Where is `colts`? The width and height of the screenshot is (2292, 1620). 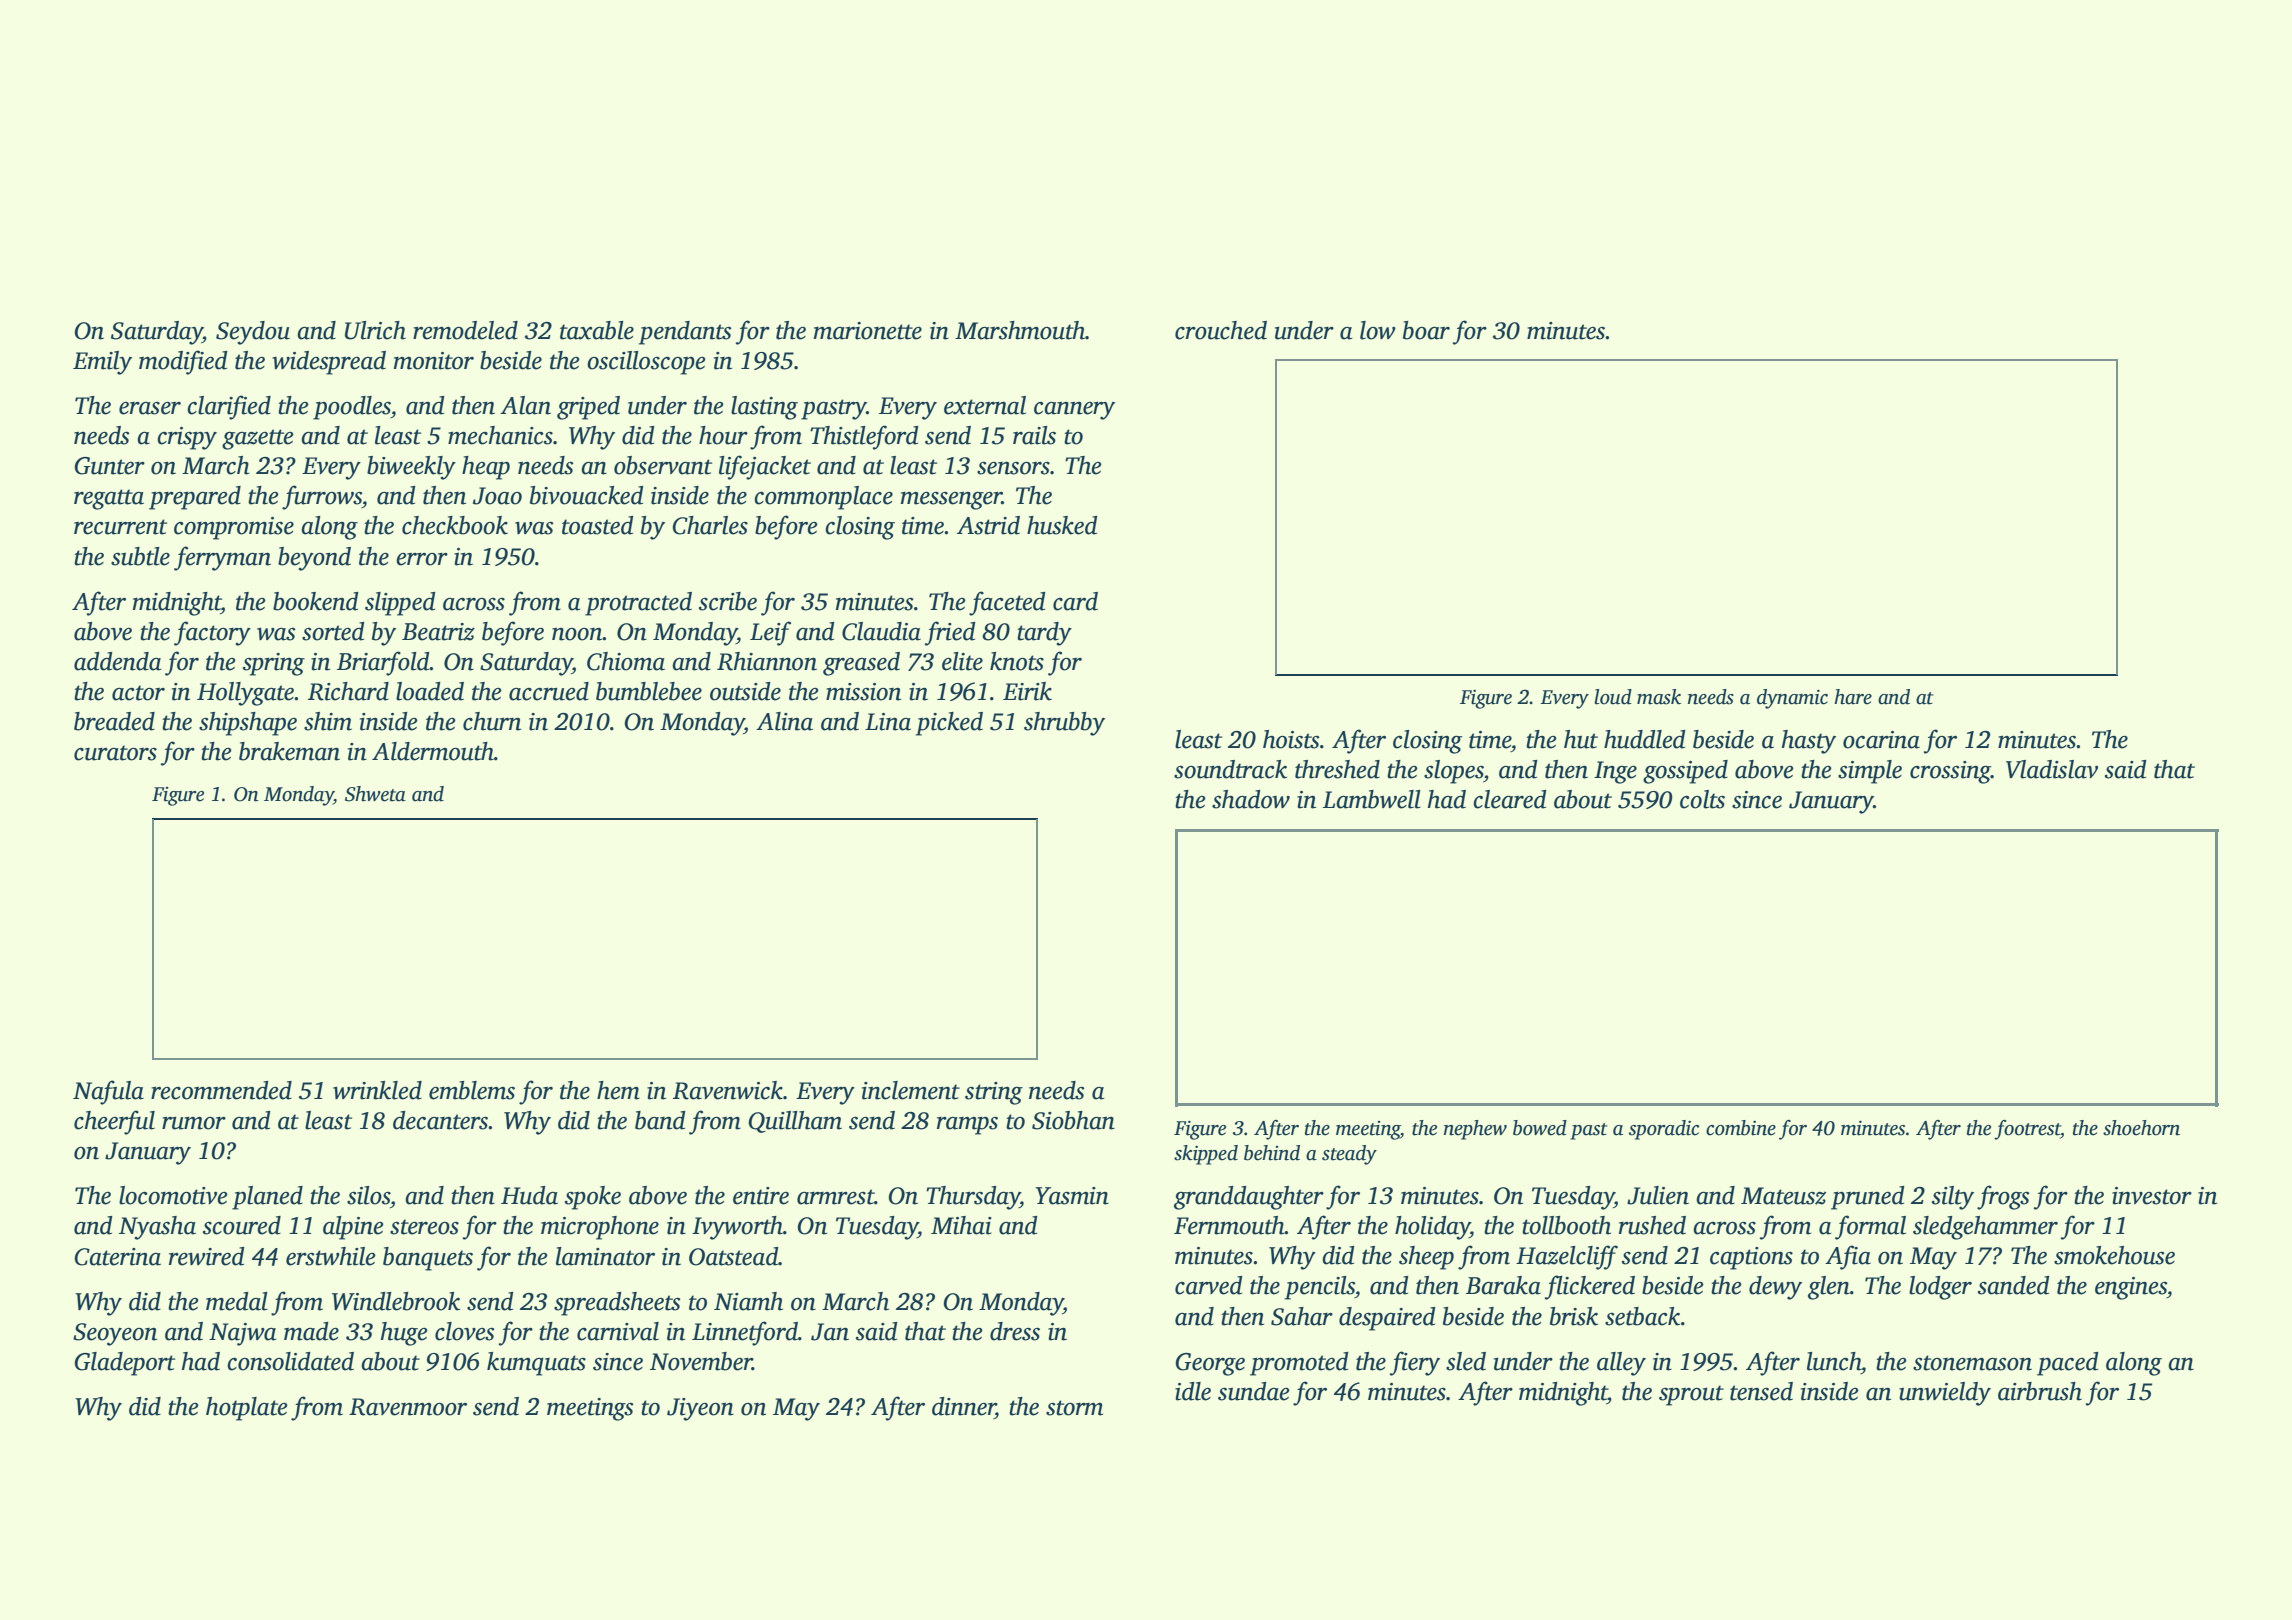 colts is located at coordinates (1702, 799).
